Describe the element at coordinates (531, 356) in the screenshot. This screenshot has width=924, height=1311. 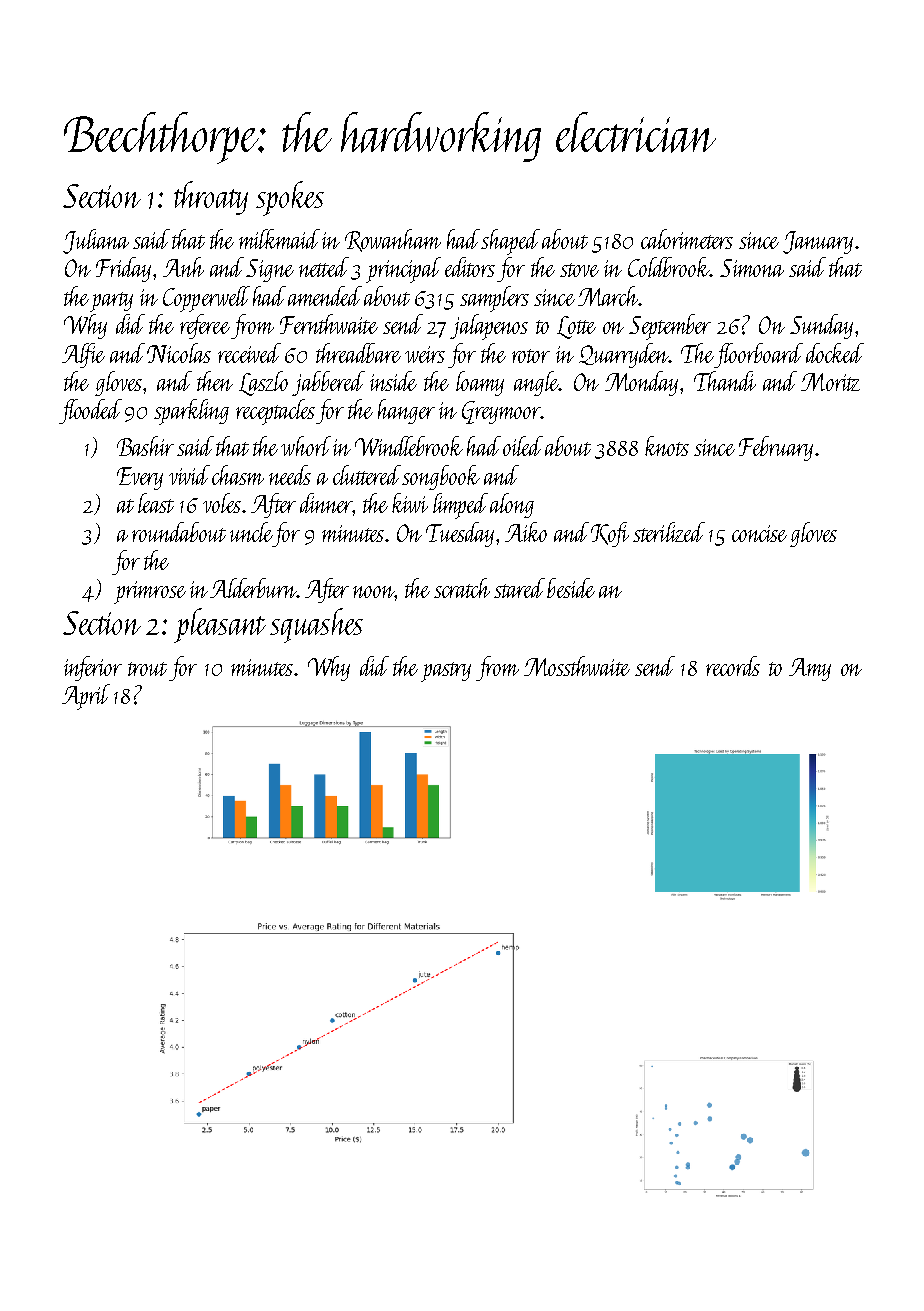
I see `rotor` at that location.
